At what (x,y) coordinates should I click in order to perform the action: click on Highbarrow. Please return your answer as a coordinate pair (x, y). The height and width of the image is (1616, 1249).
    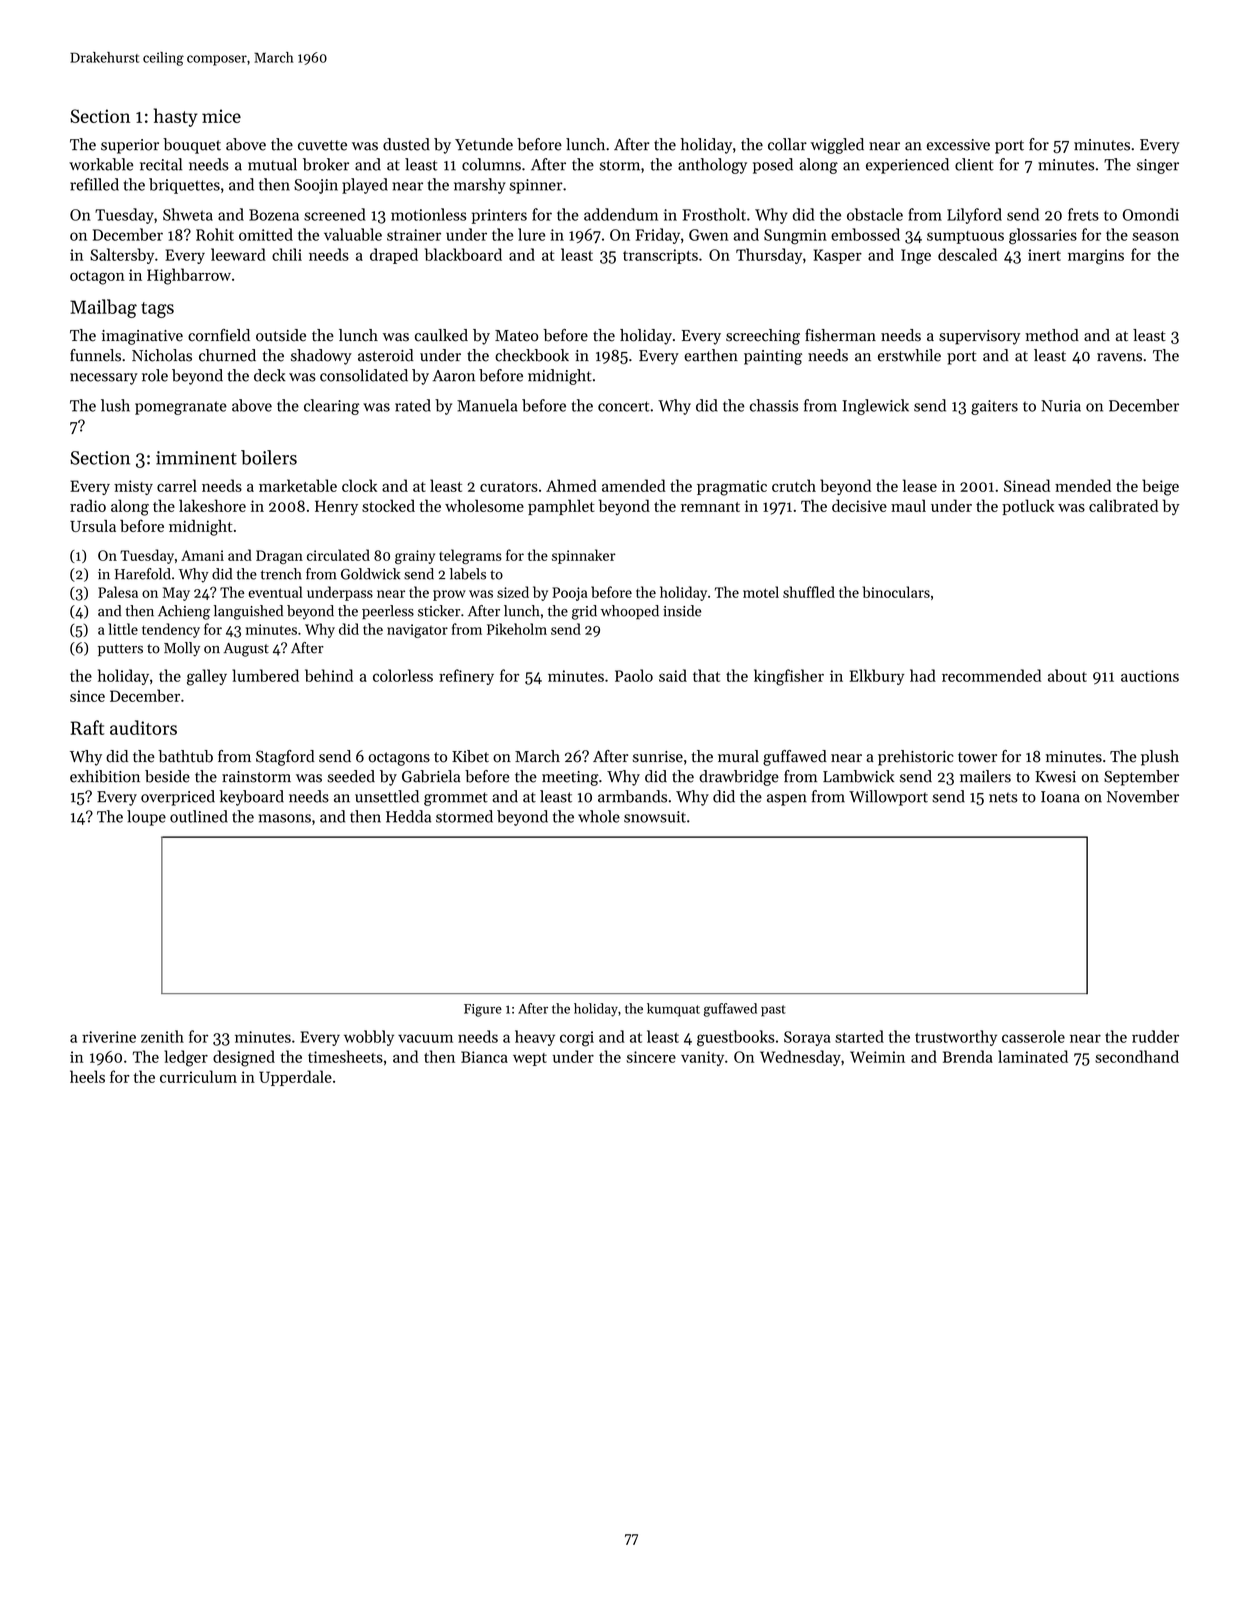
    Looking at the image, I should click on (189, 276).
